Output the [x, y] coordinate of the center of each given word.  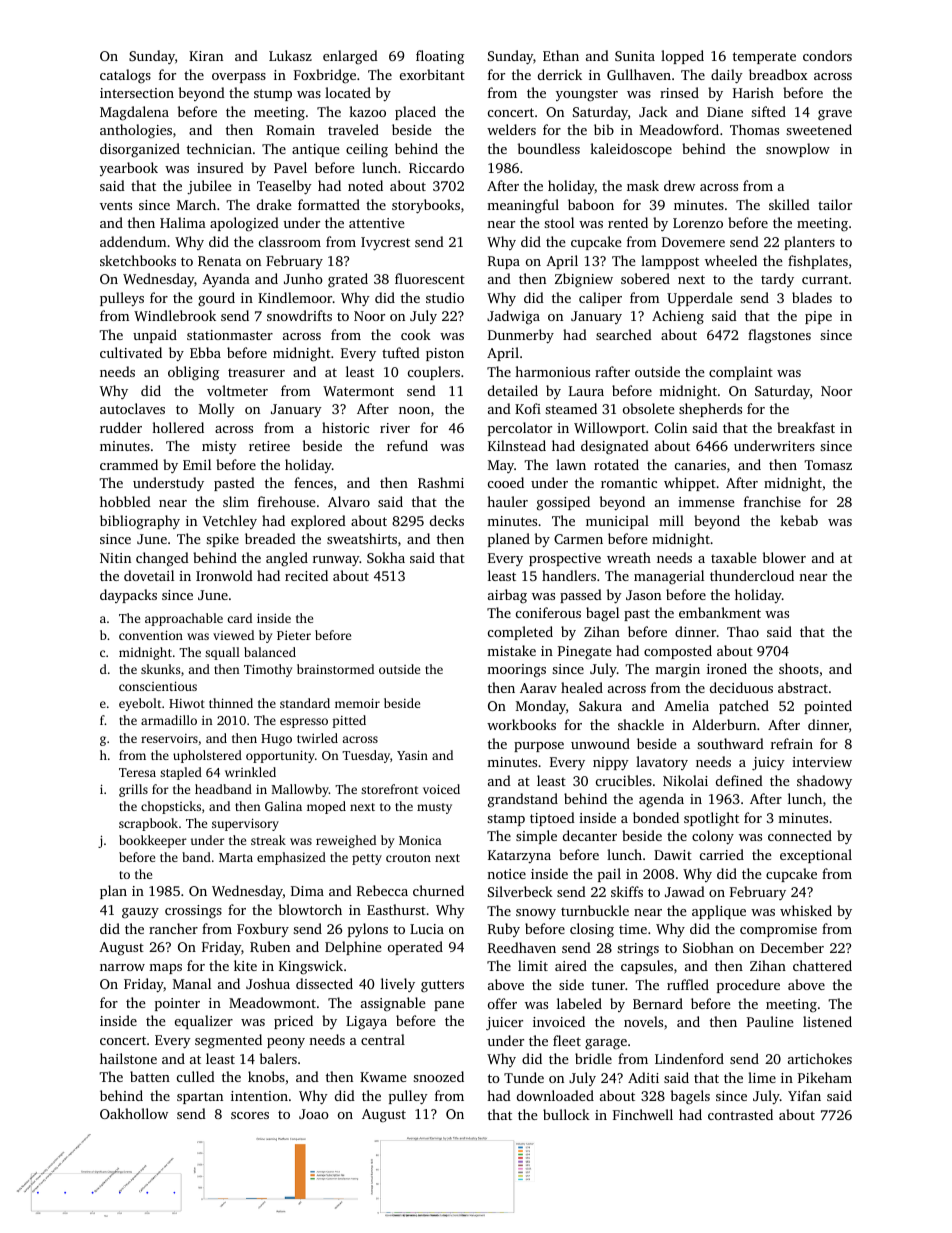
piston [445, 354]
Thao [743, 631]
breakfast [806, 427]
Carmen [578, 539]
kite [245, 965]
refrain [792, 743]
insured [220, 167]
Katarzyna [519, 856]
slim [236, 501]
